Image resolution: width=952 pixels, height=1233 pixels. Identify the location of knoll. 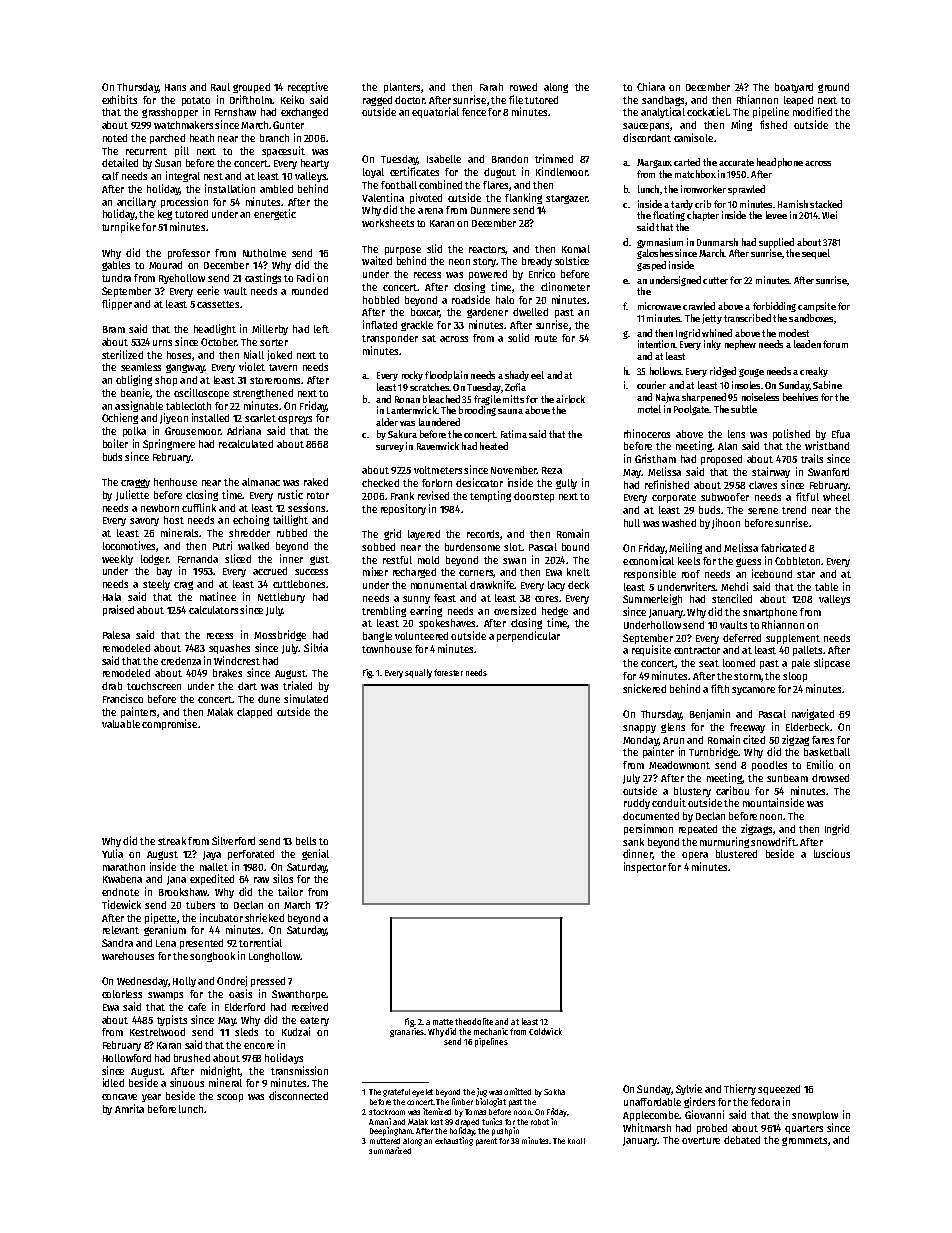
(576, 1141).
